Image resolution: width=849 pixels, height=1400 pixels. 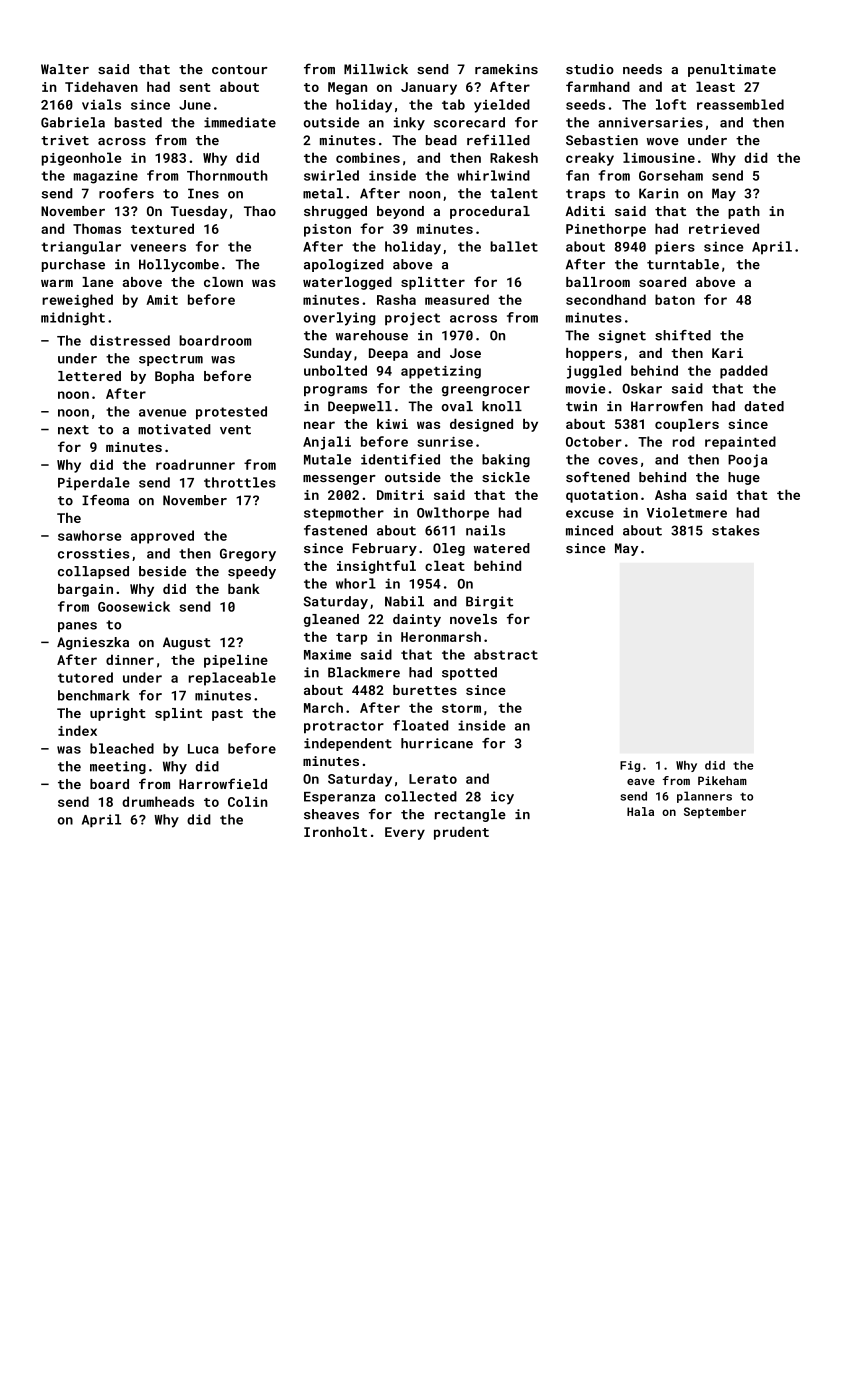 I want to click on Violetmere, so click(x=687, y=512).
